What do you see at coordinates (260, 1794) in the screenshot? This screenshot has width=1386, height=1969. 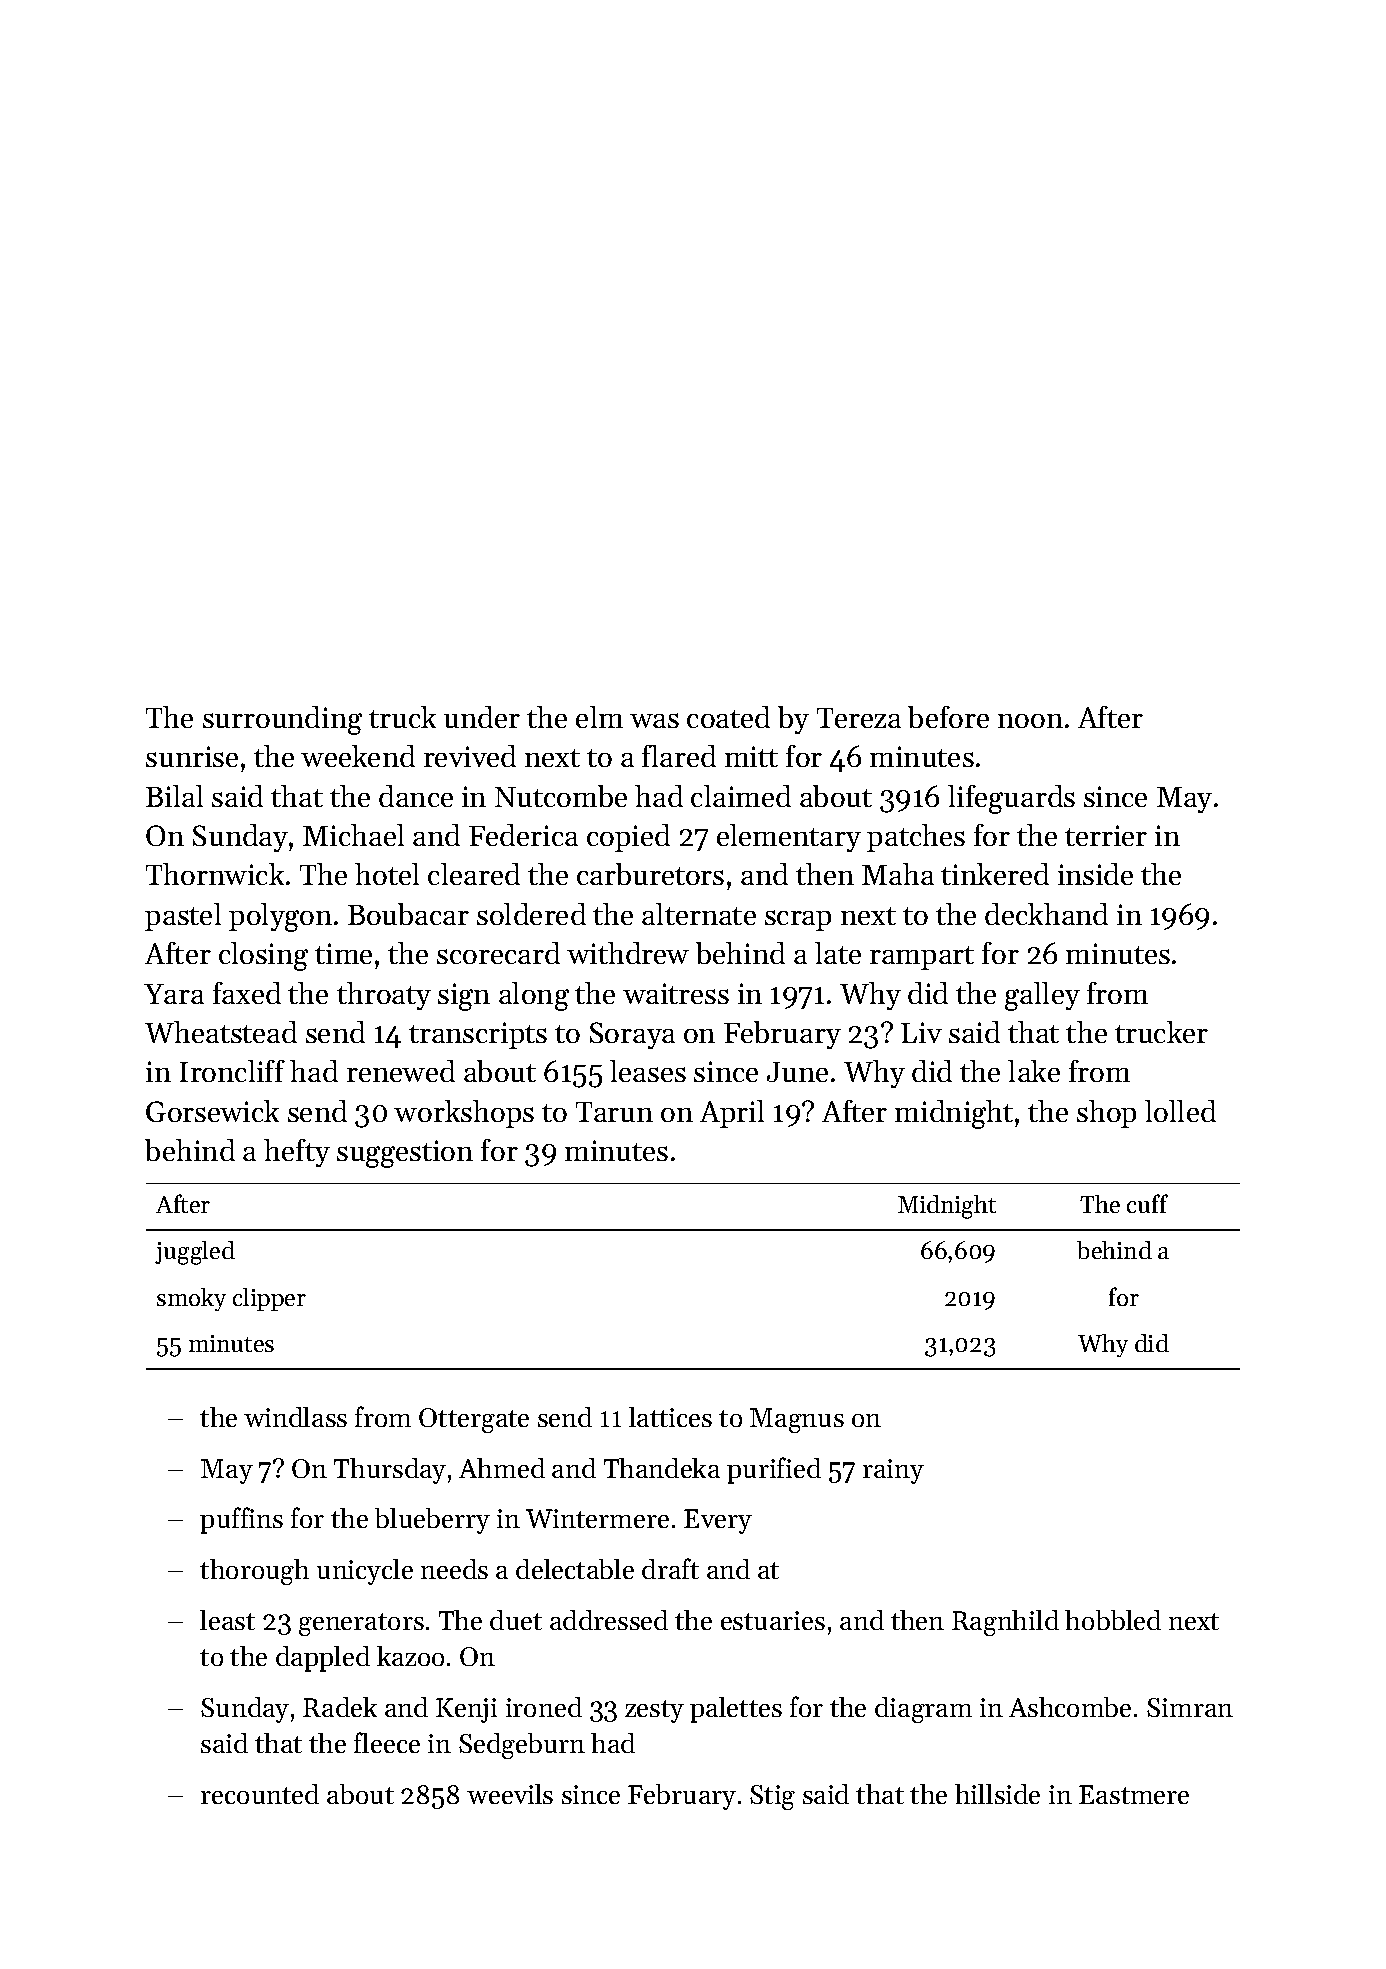 I see `recounted` at bounding box center [260, 1794].
